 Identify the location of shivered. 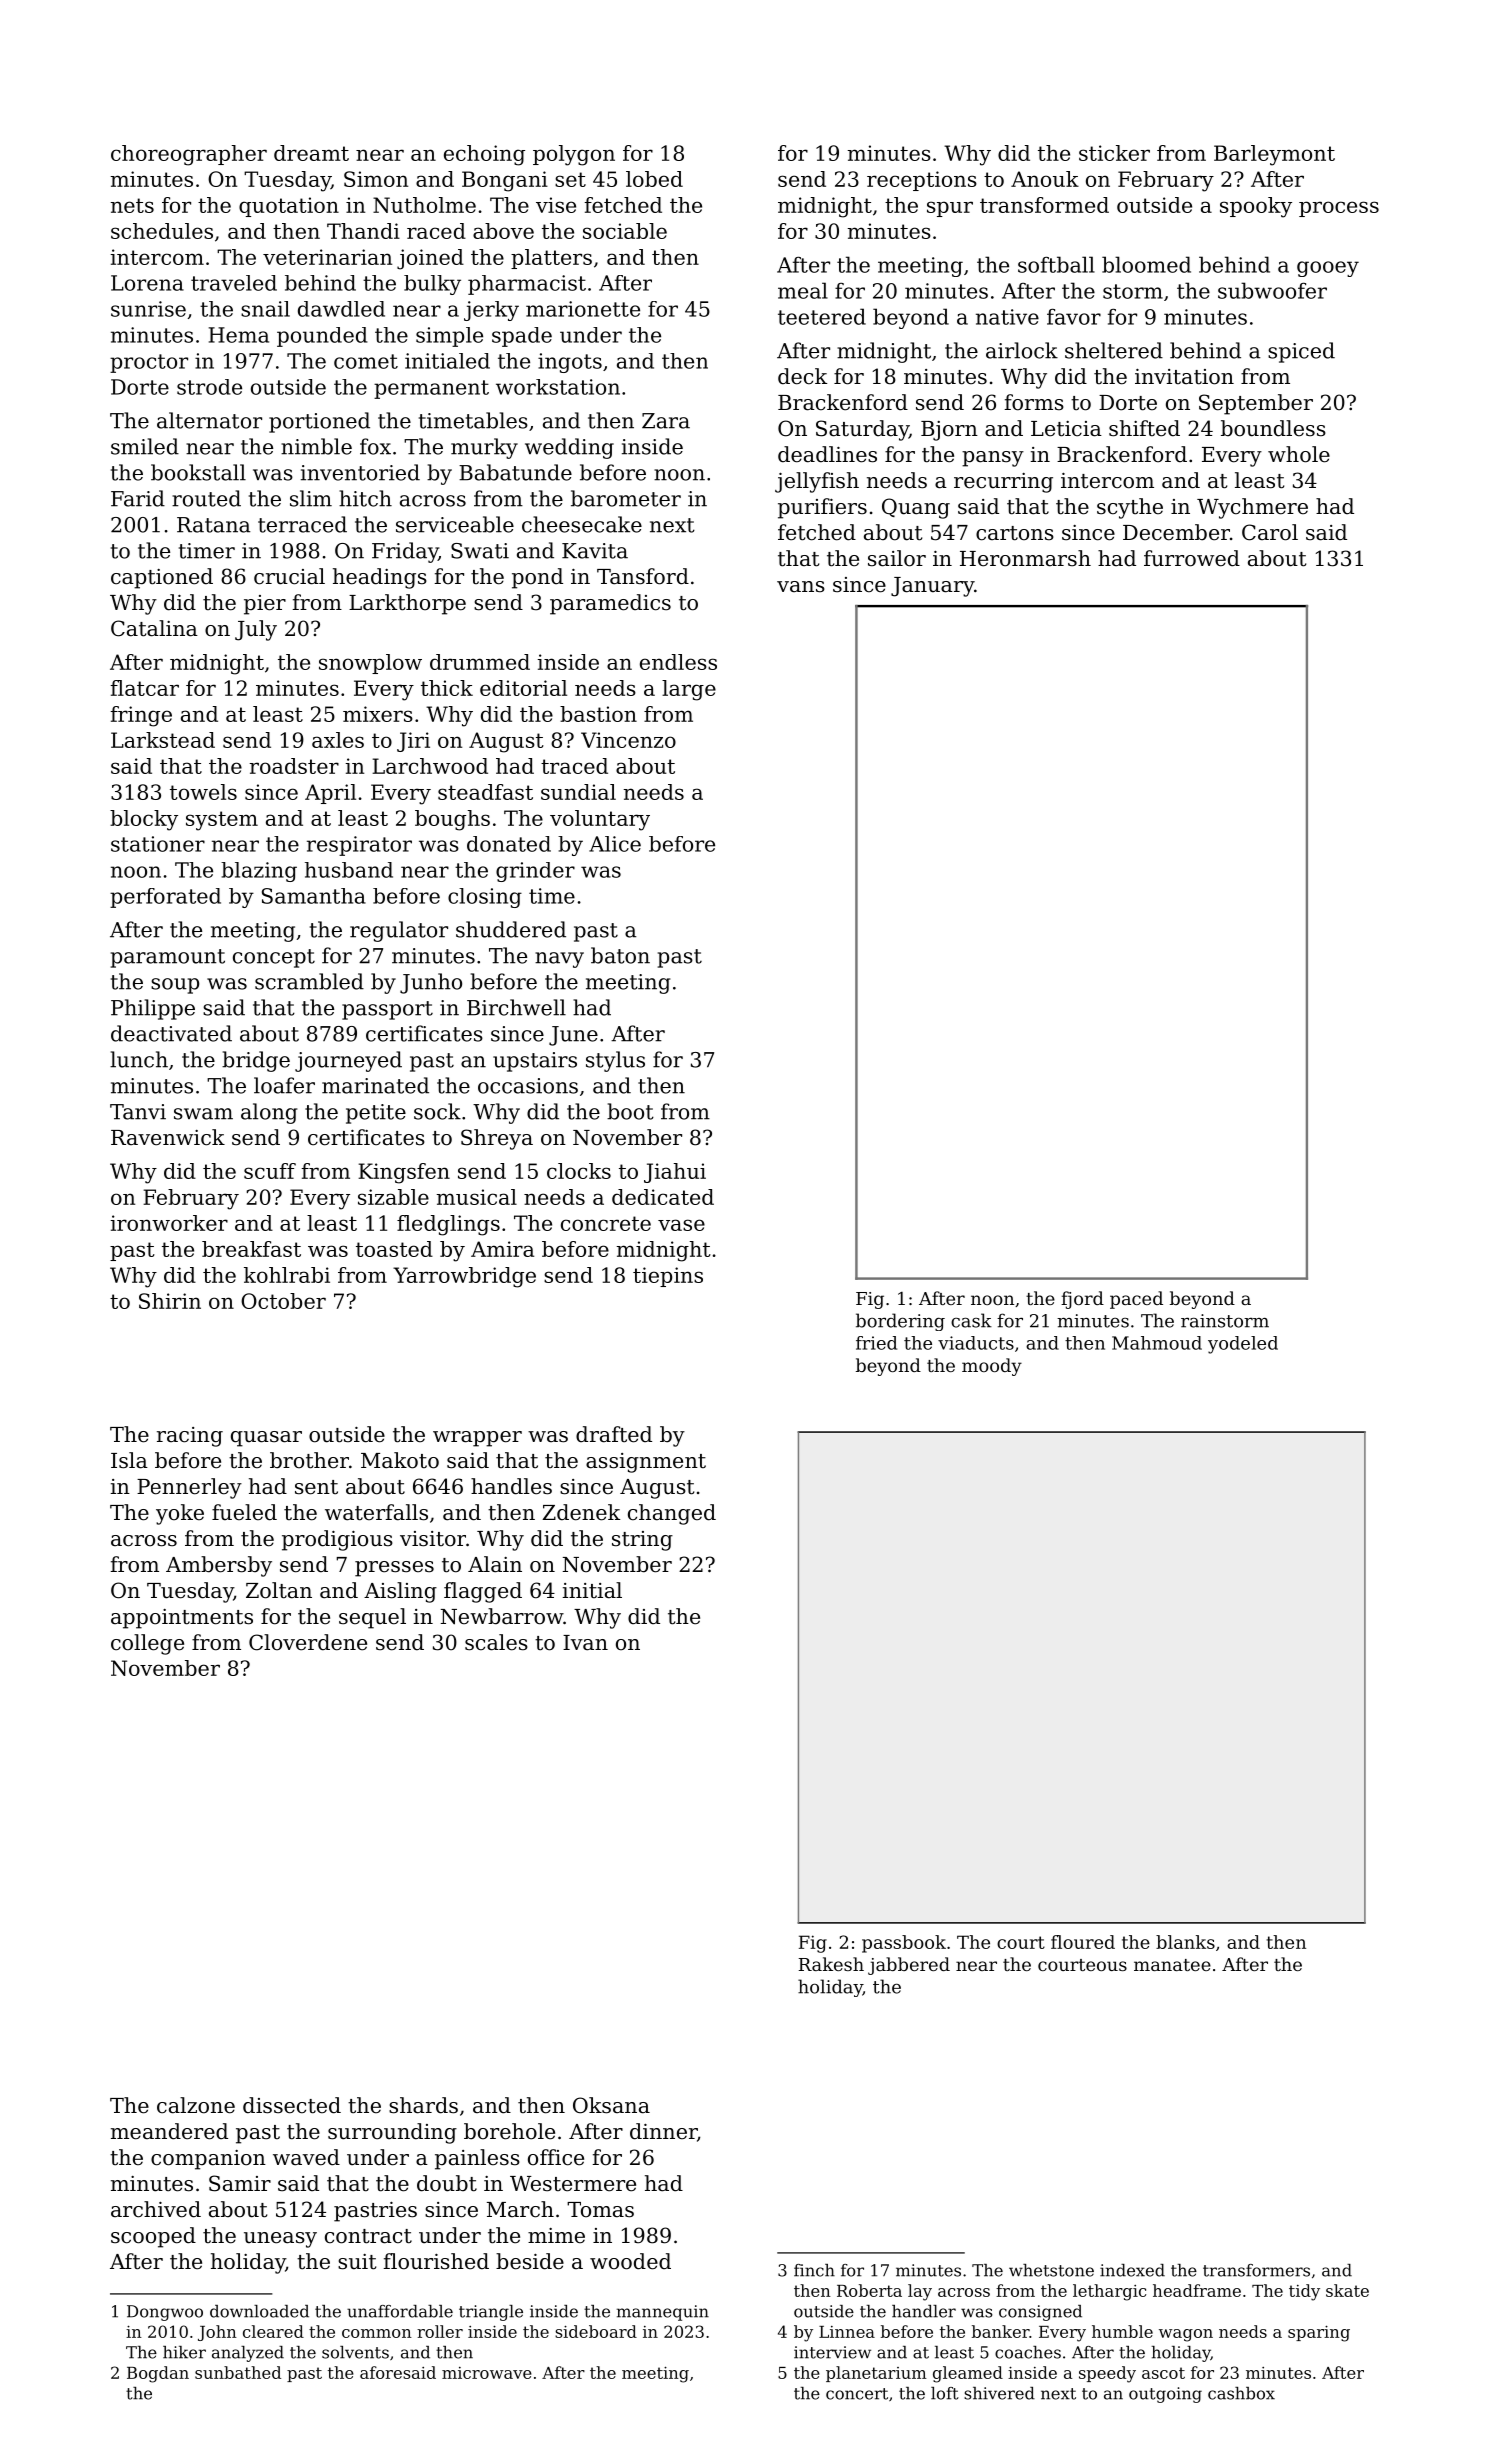
(999, 2393).
